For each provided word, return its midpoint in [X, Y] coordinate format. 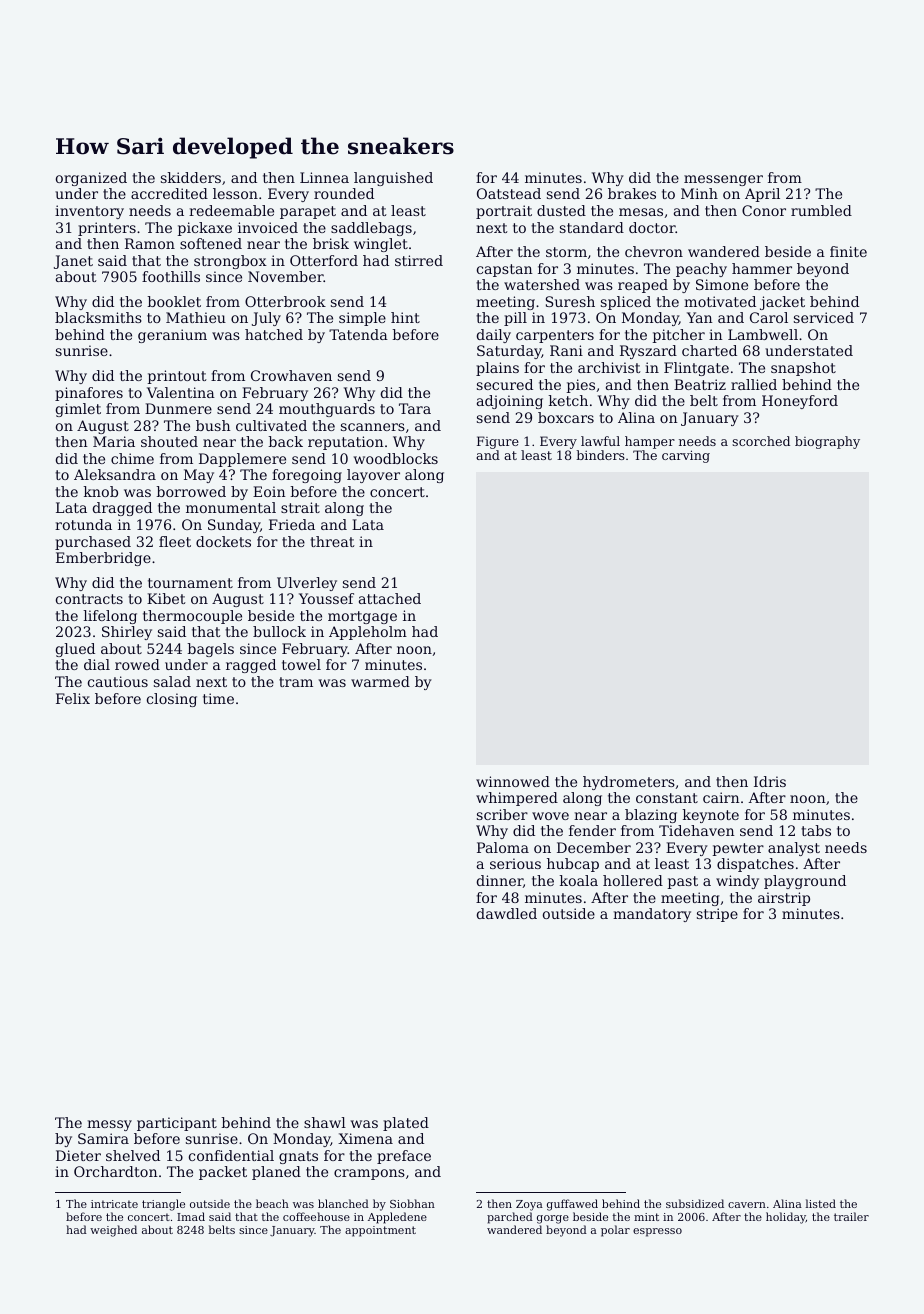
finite [848, 251]
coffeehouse [316, 1216]
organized [91, 179]
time [218, 698]
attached [390, 598]
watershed [542, 284]
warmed [380, 681]
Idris [770, 781]
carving [686, 456]
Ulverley [307, 584]
